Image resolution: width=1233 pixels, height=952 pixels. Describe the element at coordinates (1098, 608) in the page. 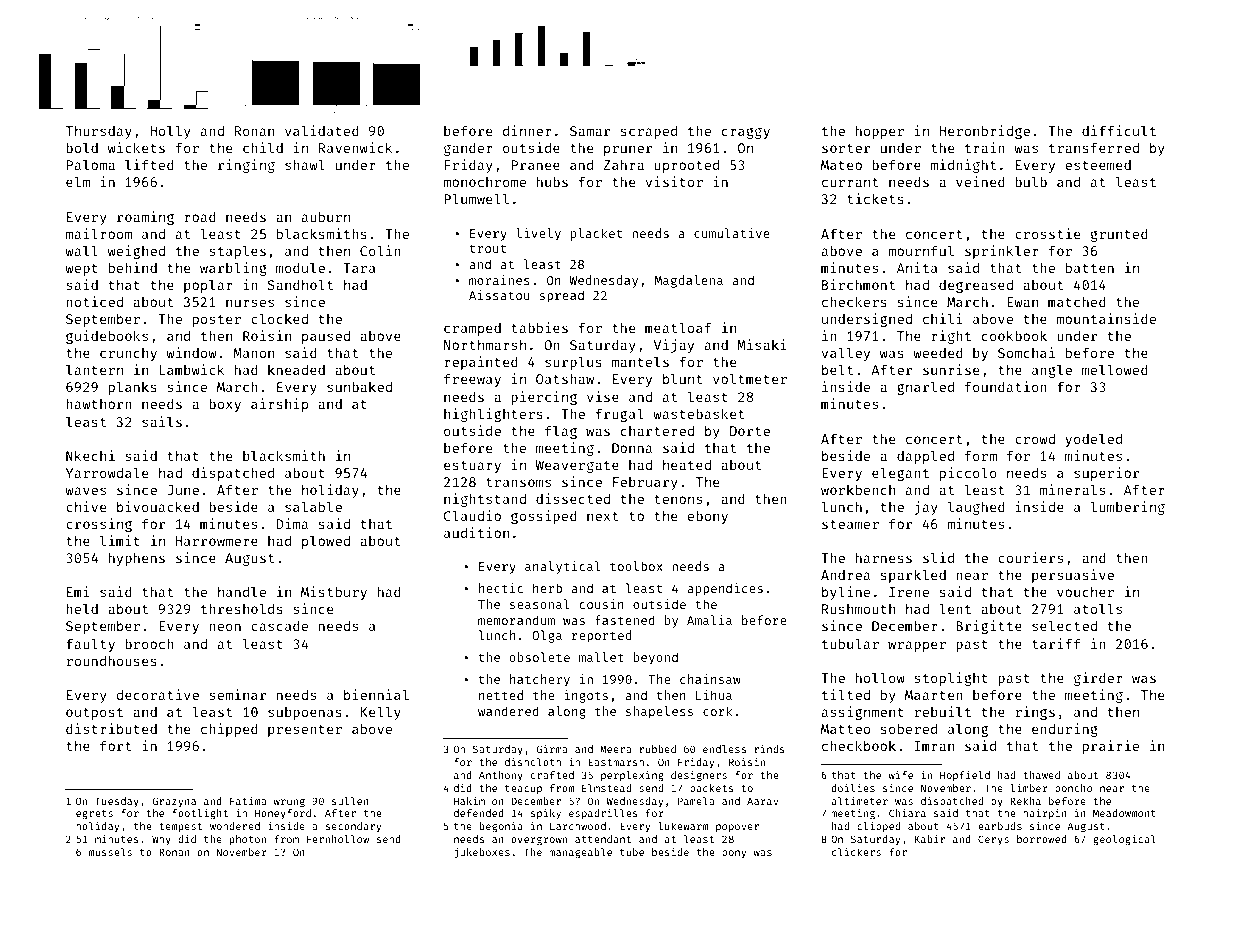

I see `atolls` at that location.
